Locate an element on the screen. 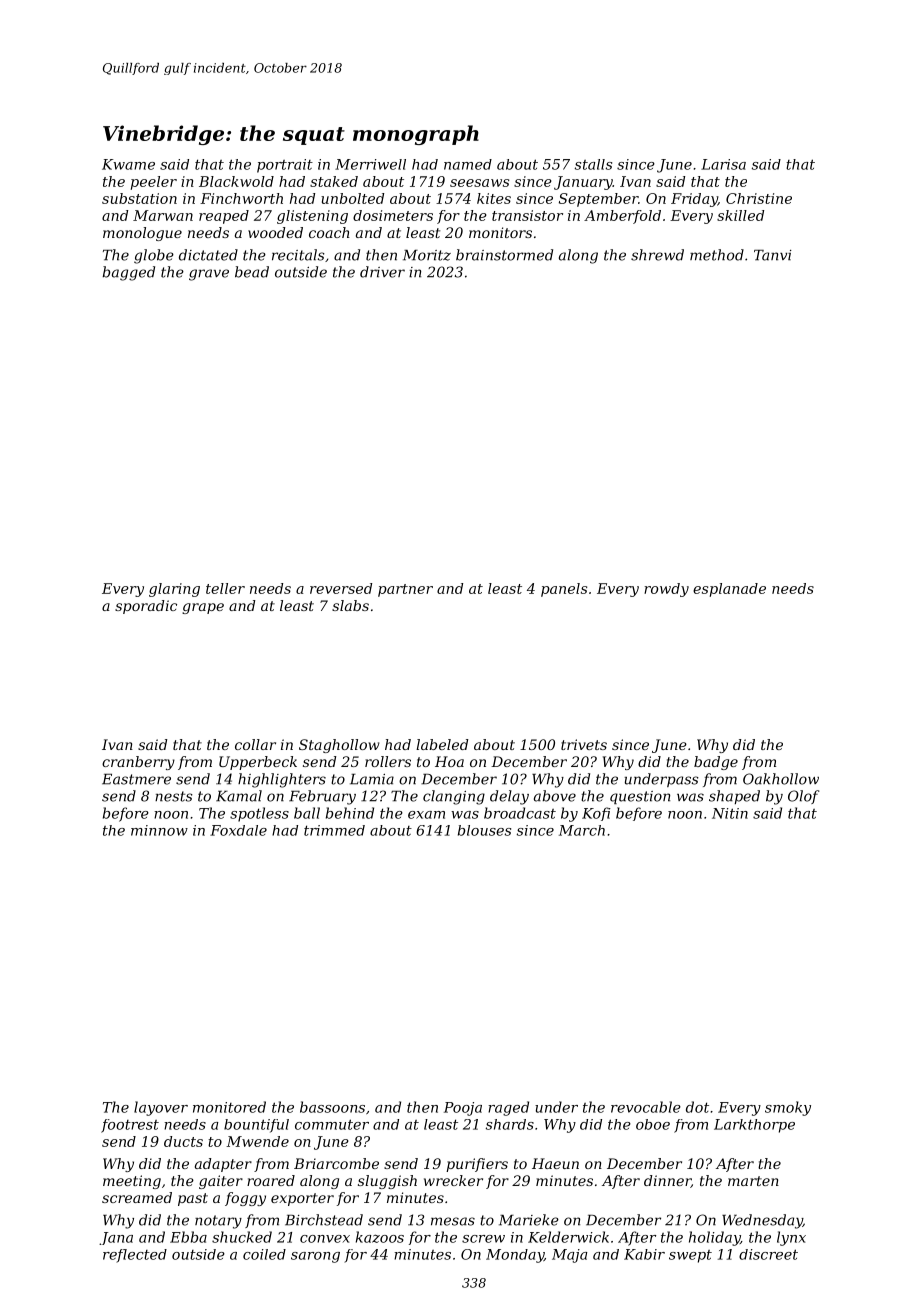 The height and width of the screenshot is (1308, 924). esplanade is located at coordinates (729, 590).
